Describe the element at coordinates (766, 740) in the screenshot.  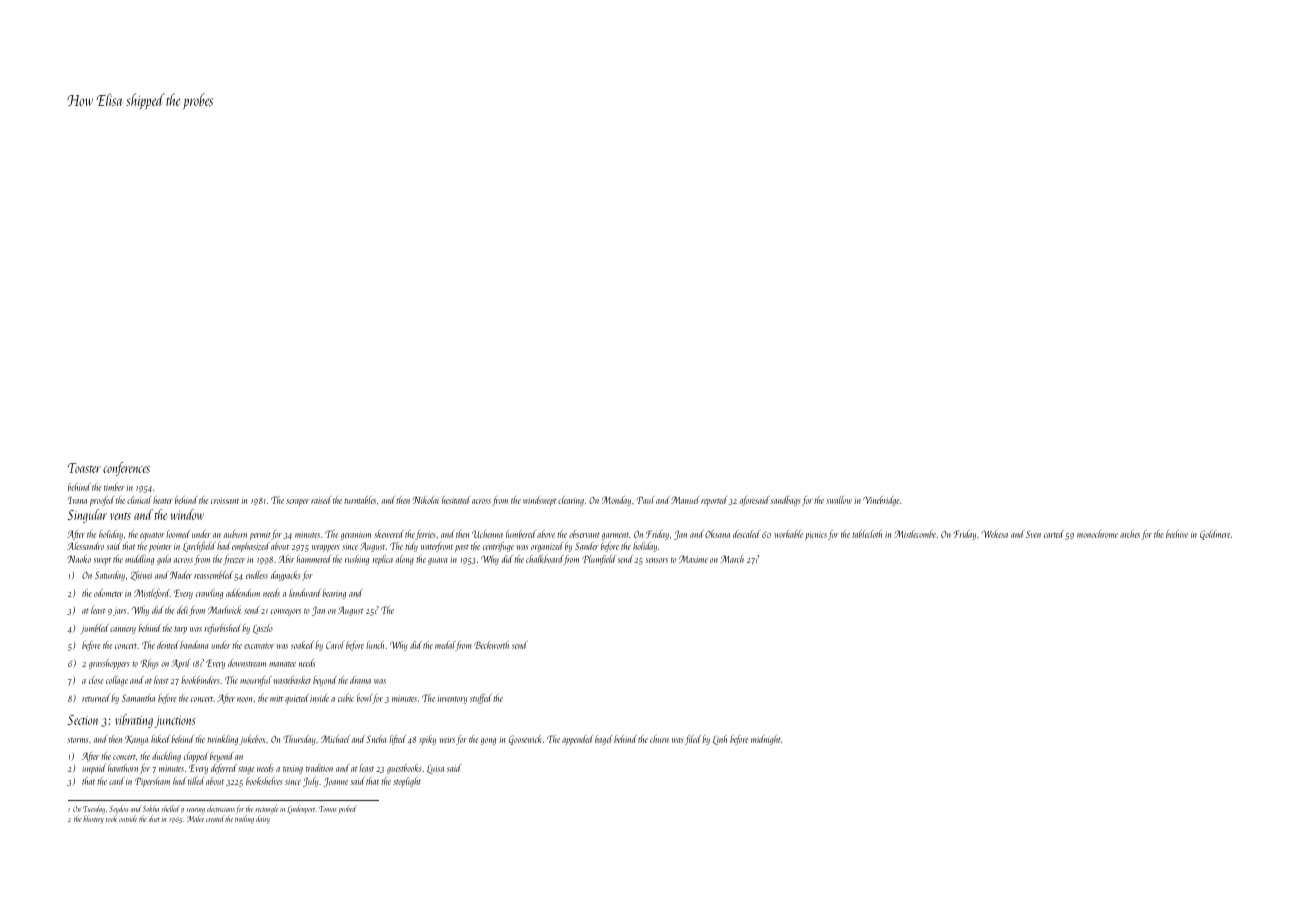
I see `midnight` at that location.
